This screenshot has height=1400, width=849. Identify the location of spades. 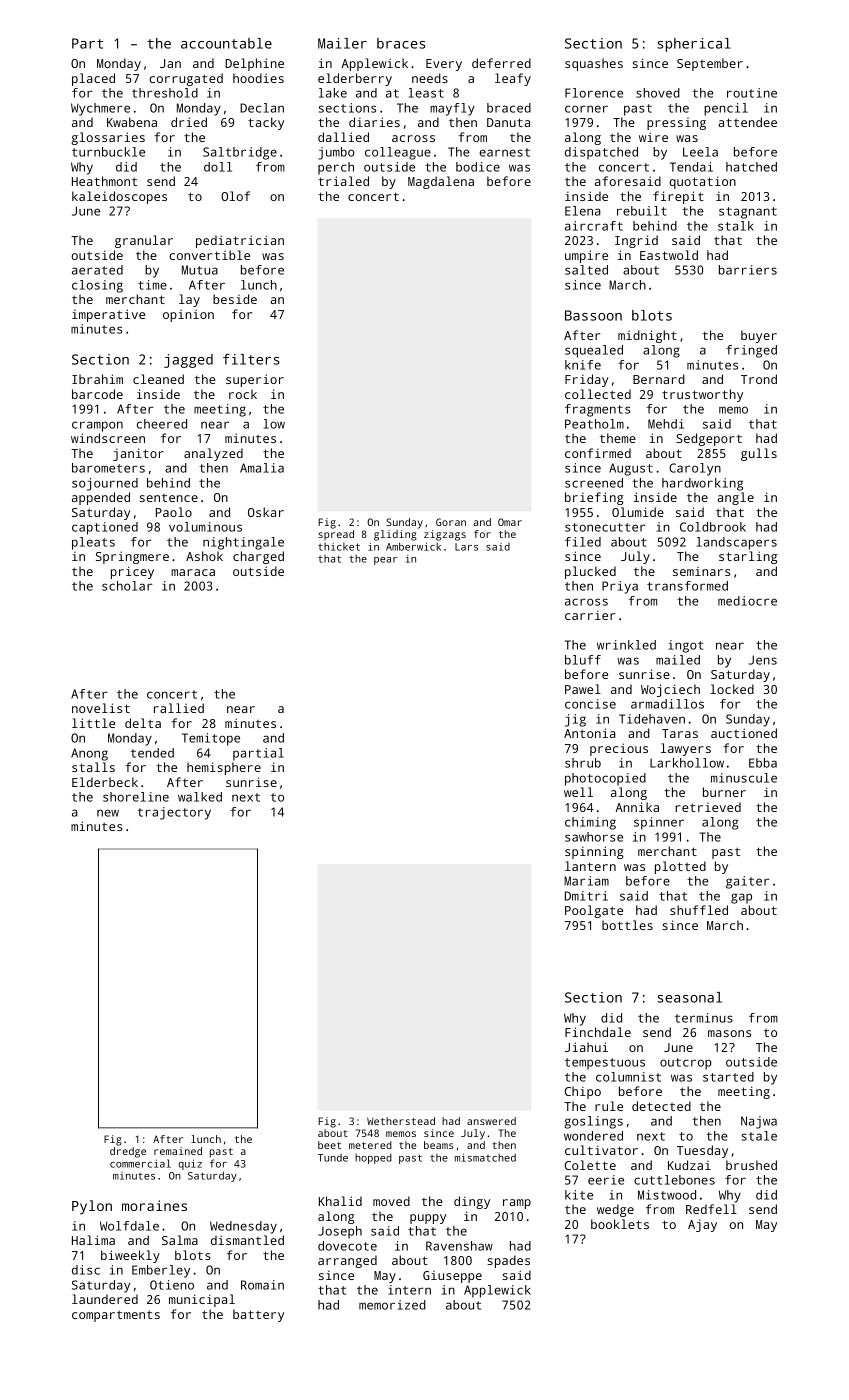
(508, 1261).
